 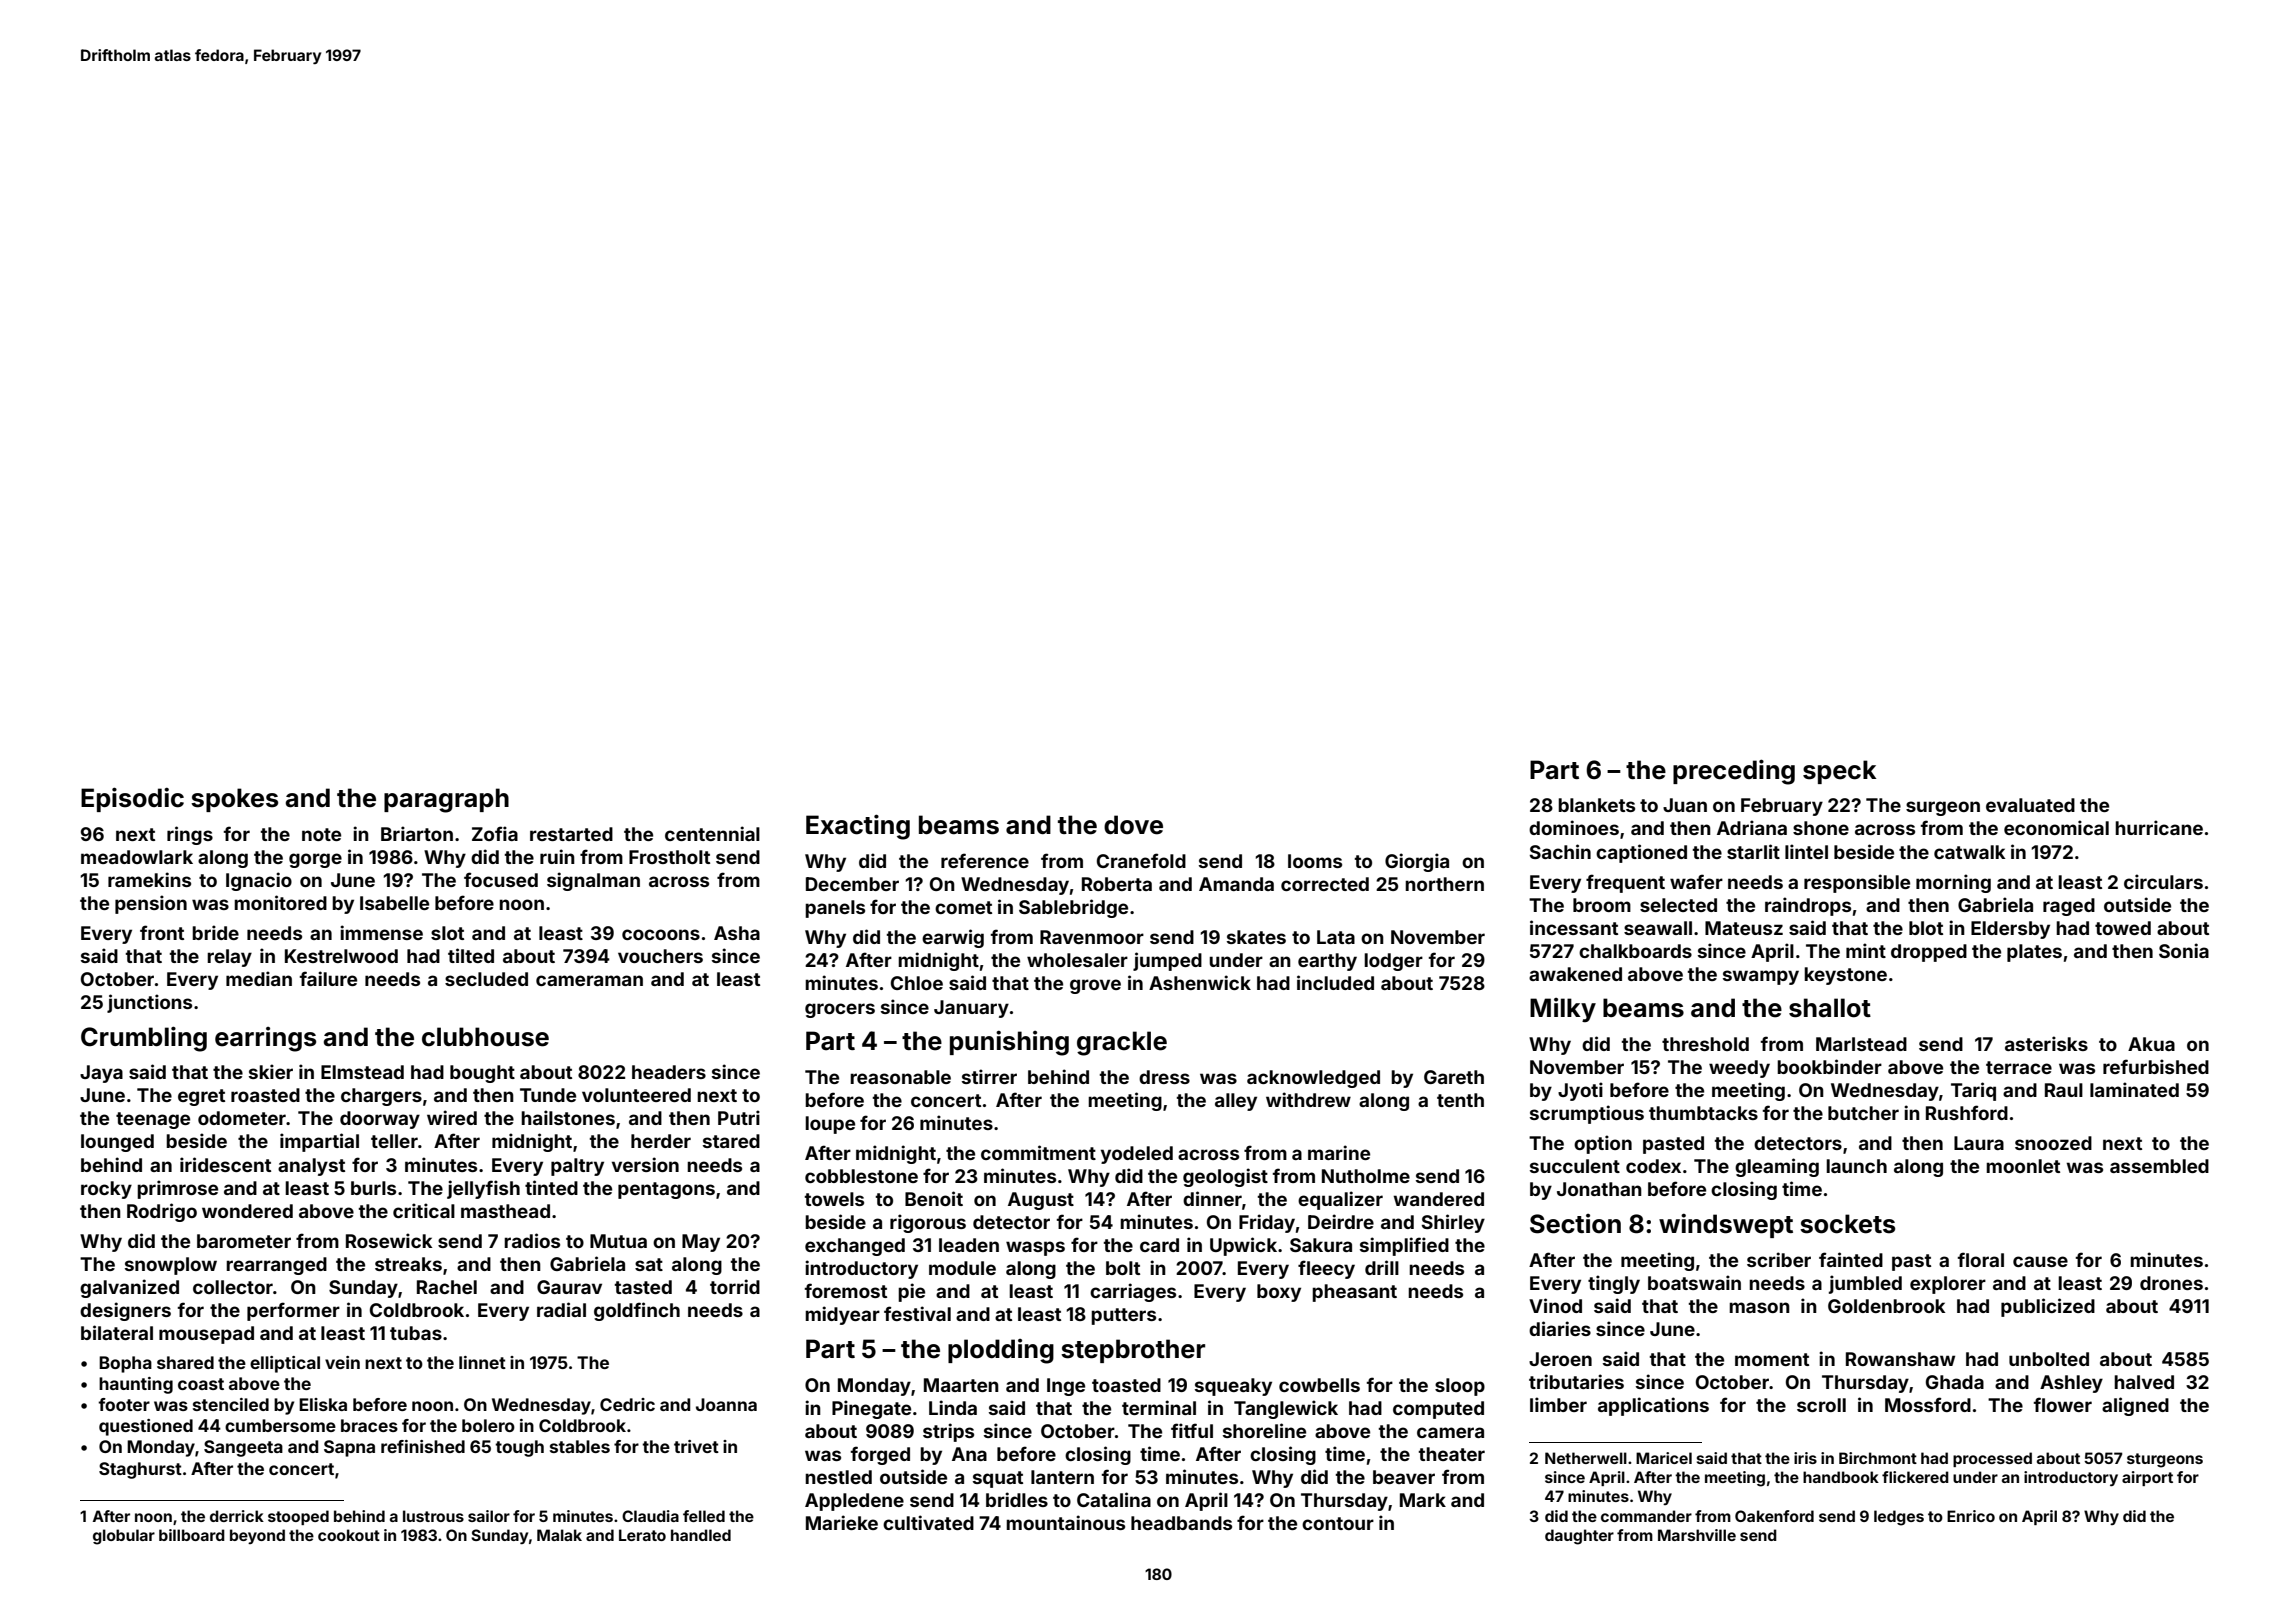 I want to click on Episodic, so click(x=132, y=799).
